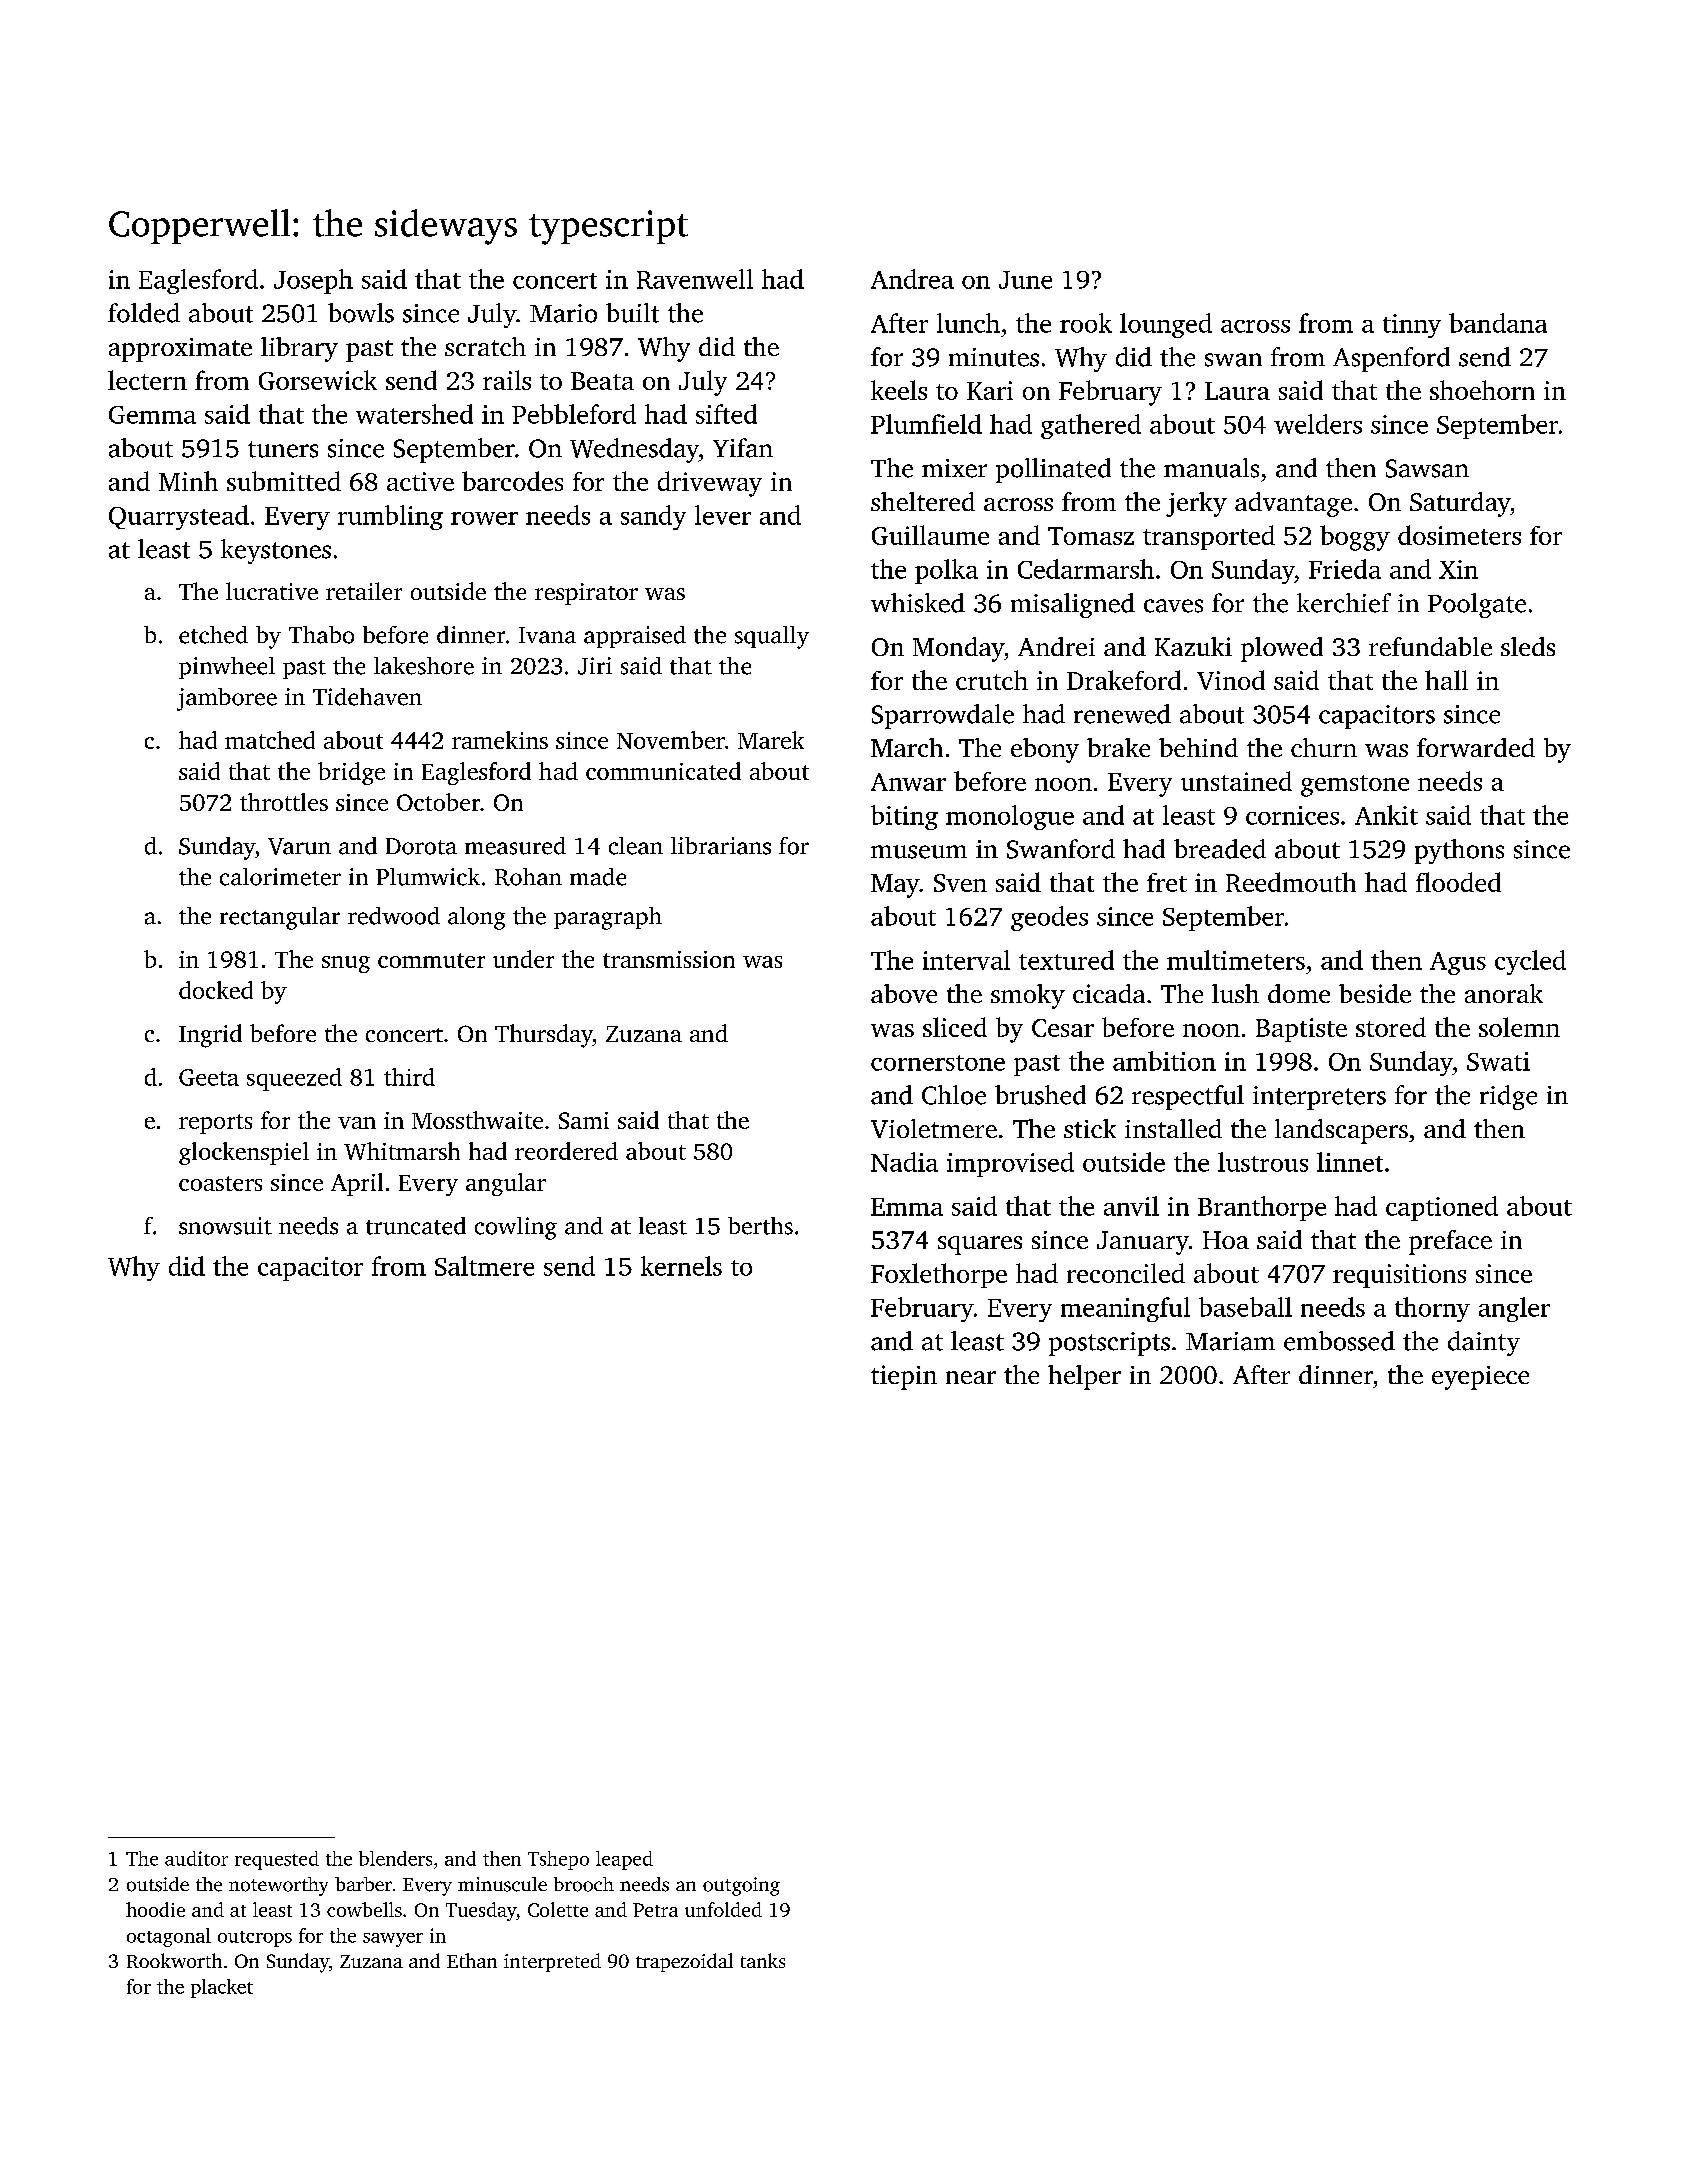 The image size is (1683, 2178). Describe the element at coordinates (741, 1886) in the image. I see `outgoing` at that location.
